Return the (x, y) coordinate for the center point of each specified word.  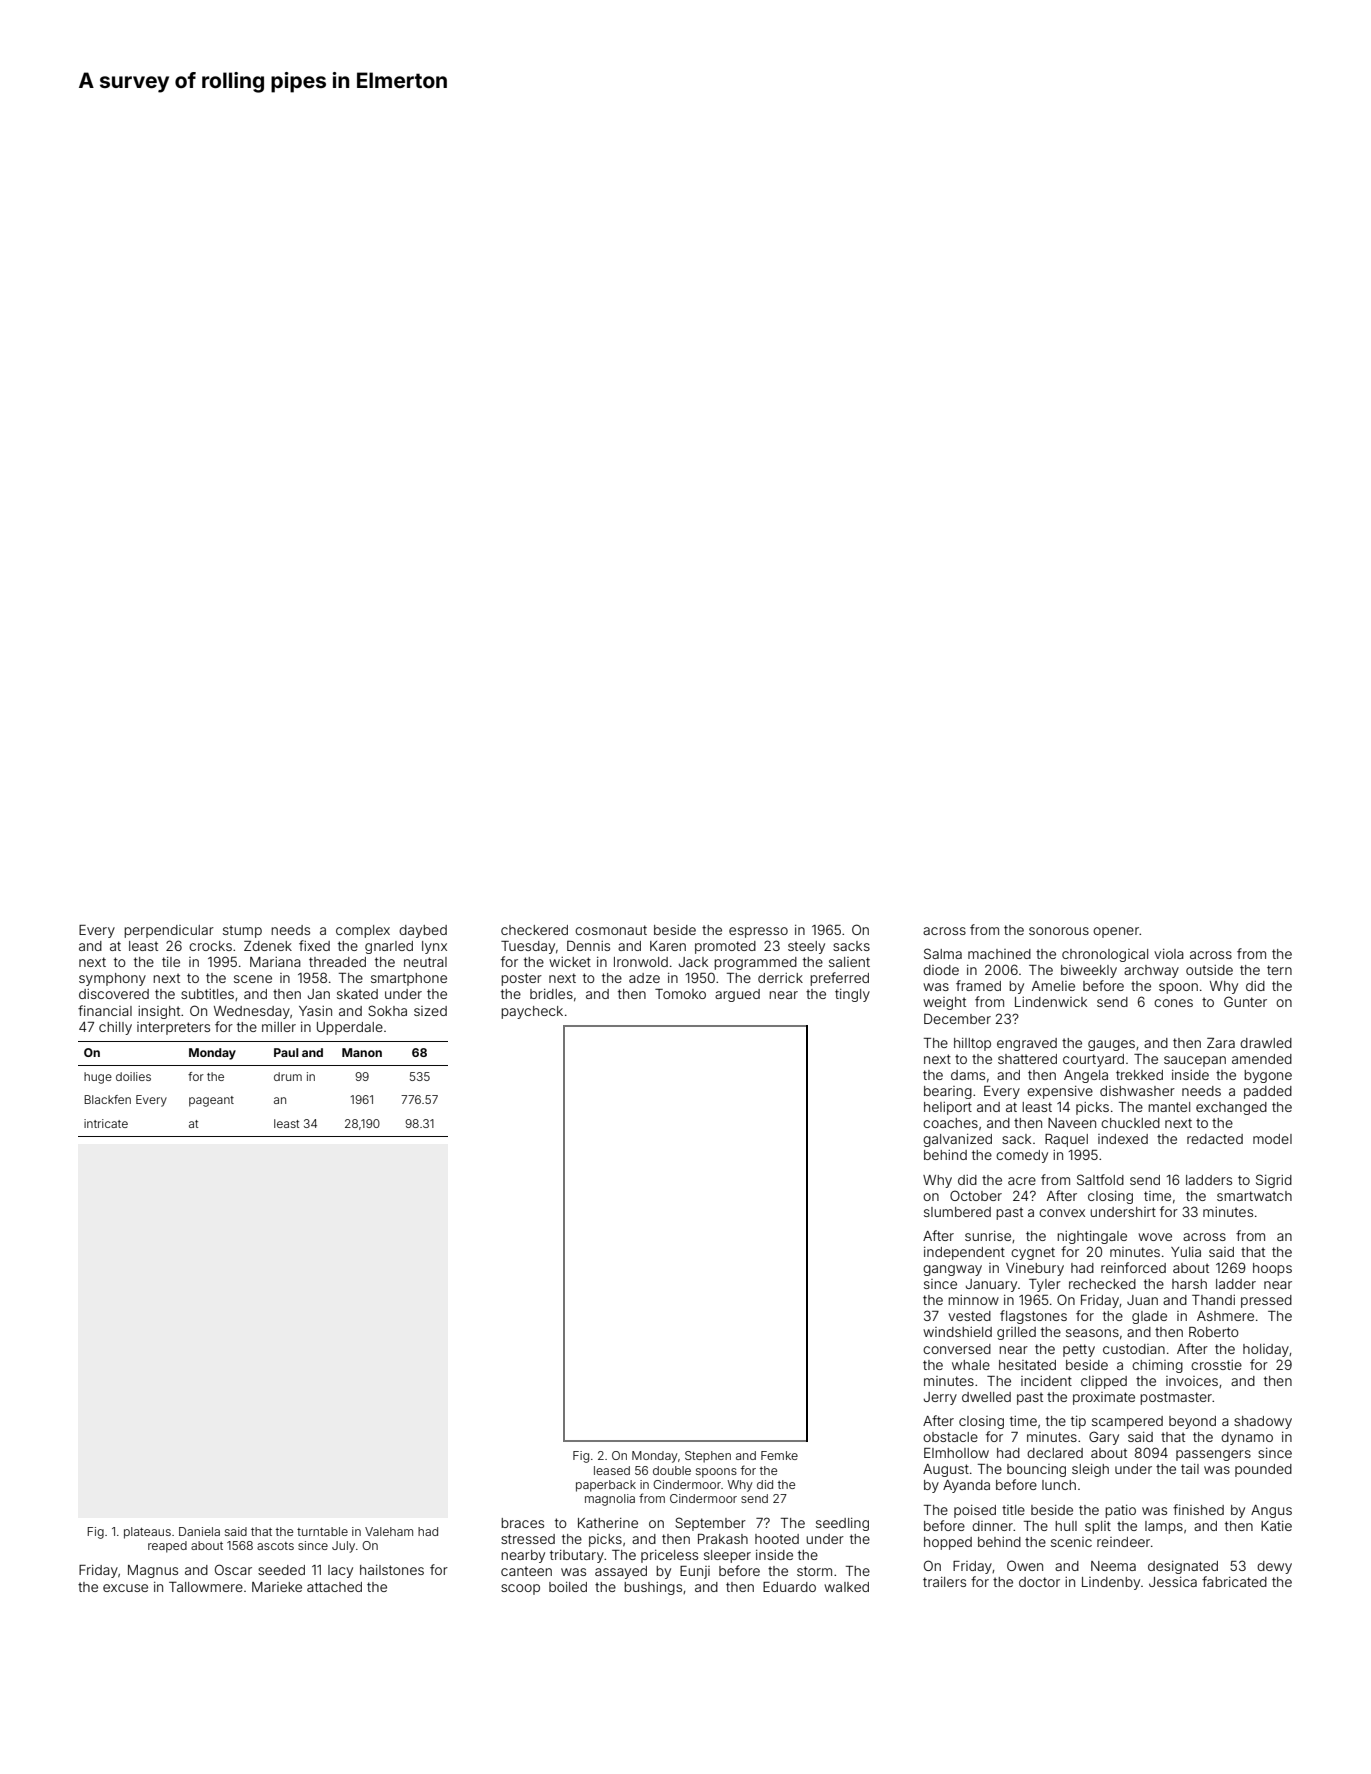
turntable (322, 1531)
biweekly (1089, 971)
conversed (957, 1349)
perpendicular (169, 931)
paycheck (532, 1012)
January (991, 1285)
